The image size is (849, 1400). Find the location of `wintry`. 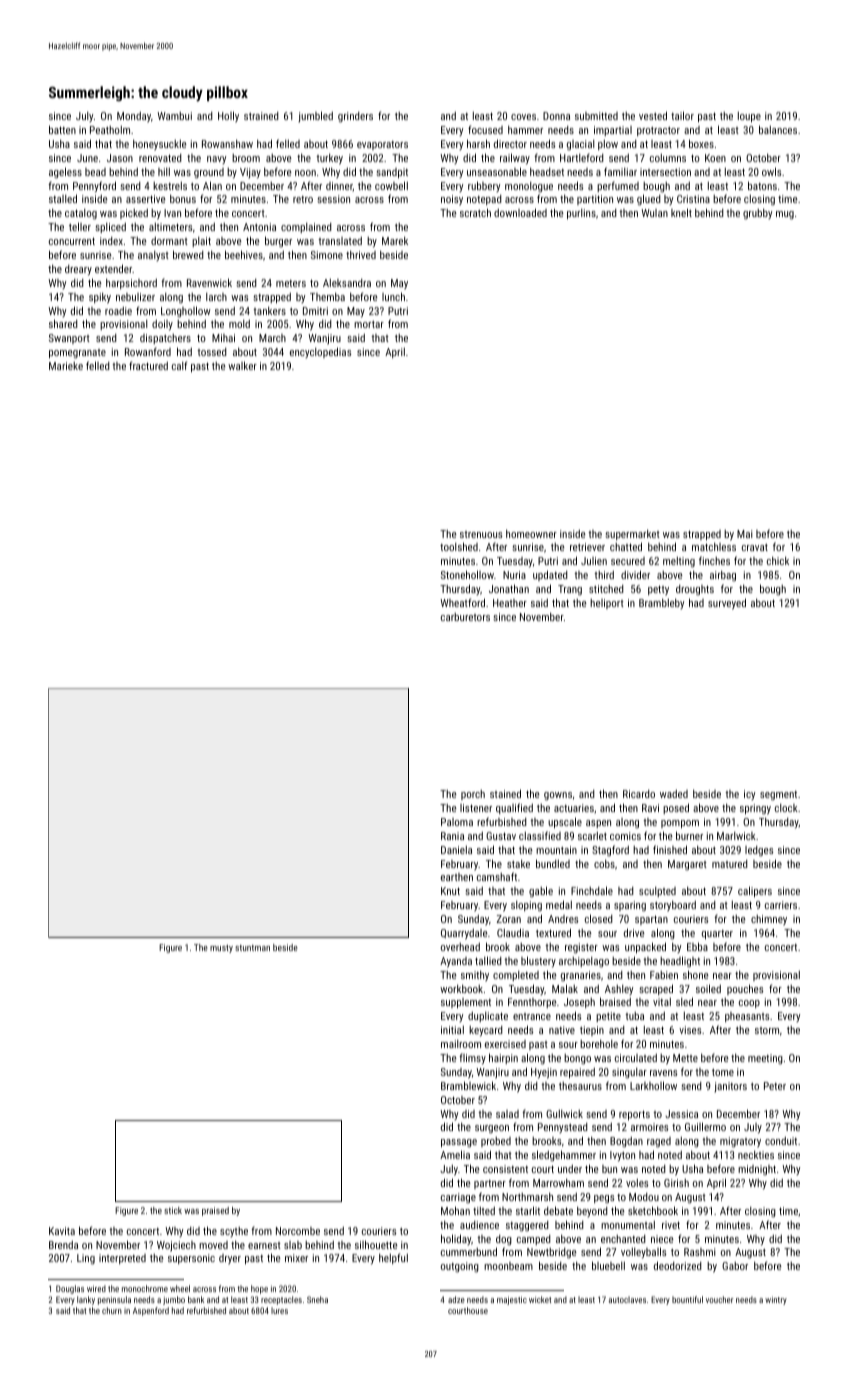

wintry is located at coordinates (776, 1300).
